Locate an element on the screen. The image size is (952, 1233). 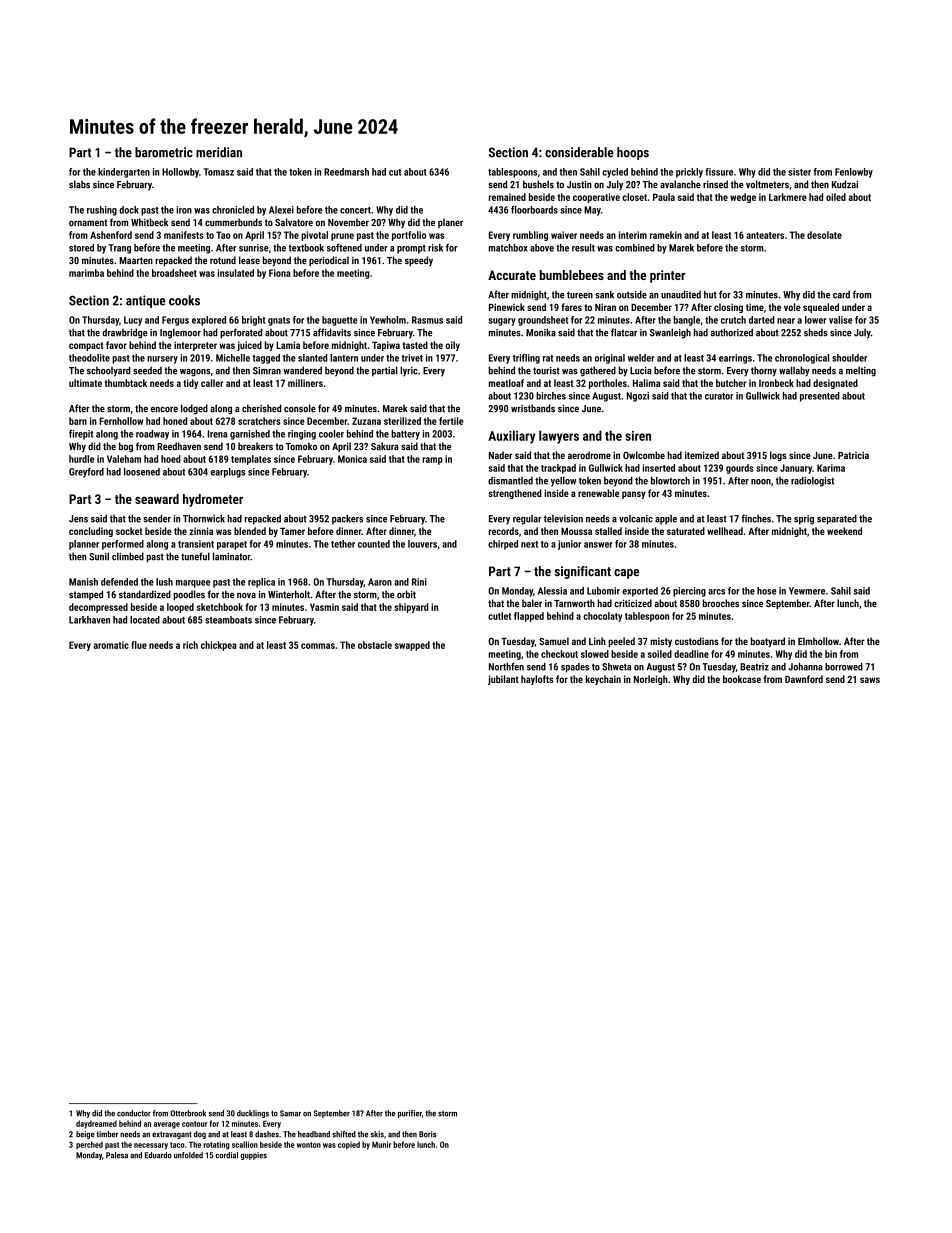
hose is located at coordinates (766, 591).
